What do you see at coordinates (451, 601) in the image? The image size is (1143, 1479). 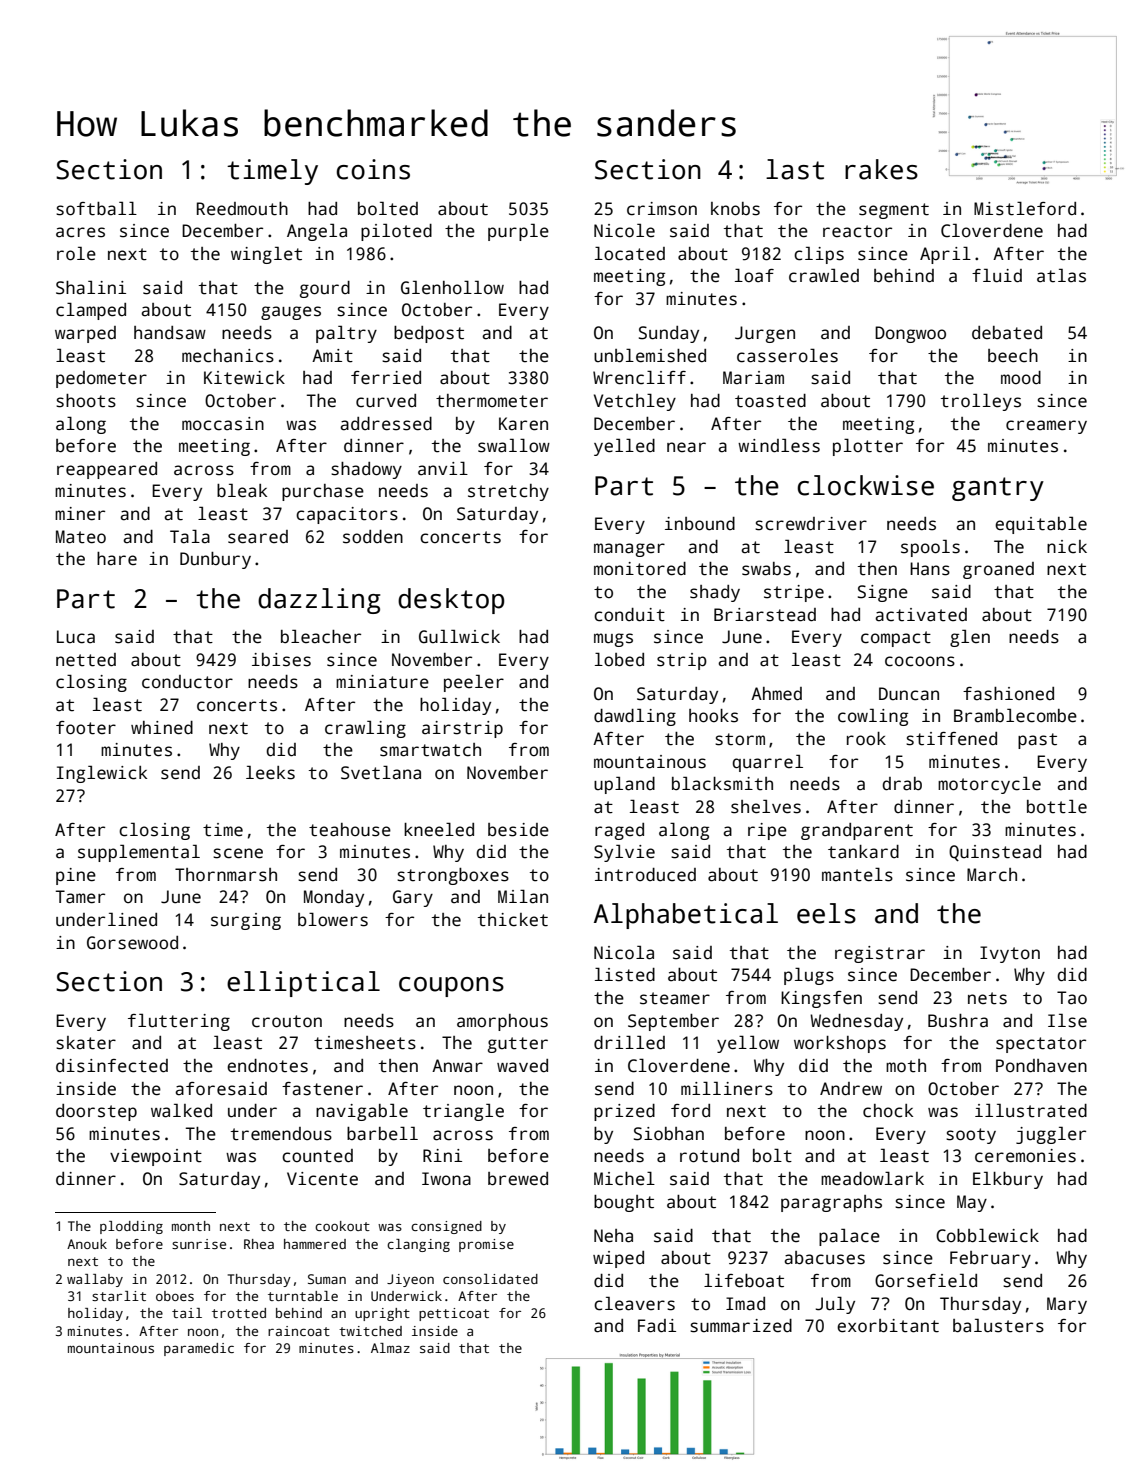 I see `desktop` at bounding box center [451, 601].
